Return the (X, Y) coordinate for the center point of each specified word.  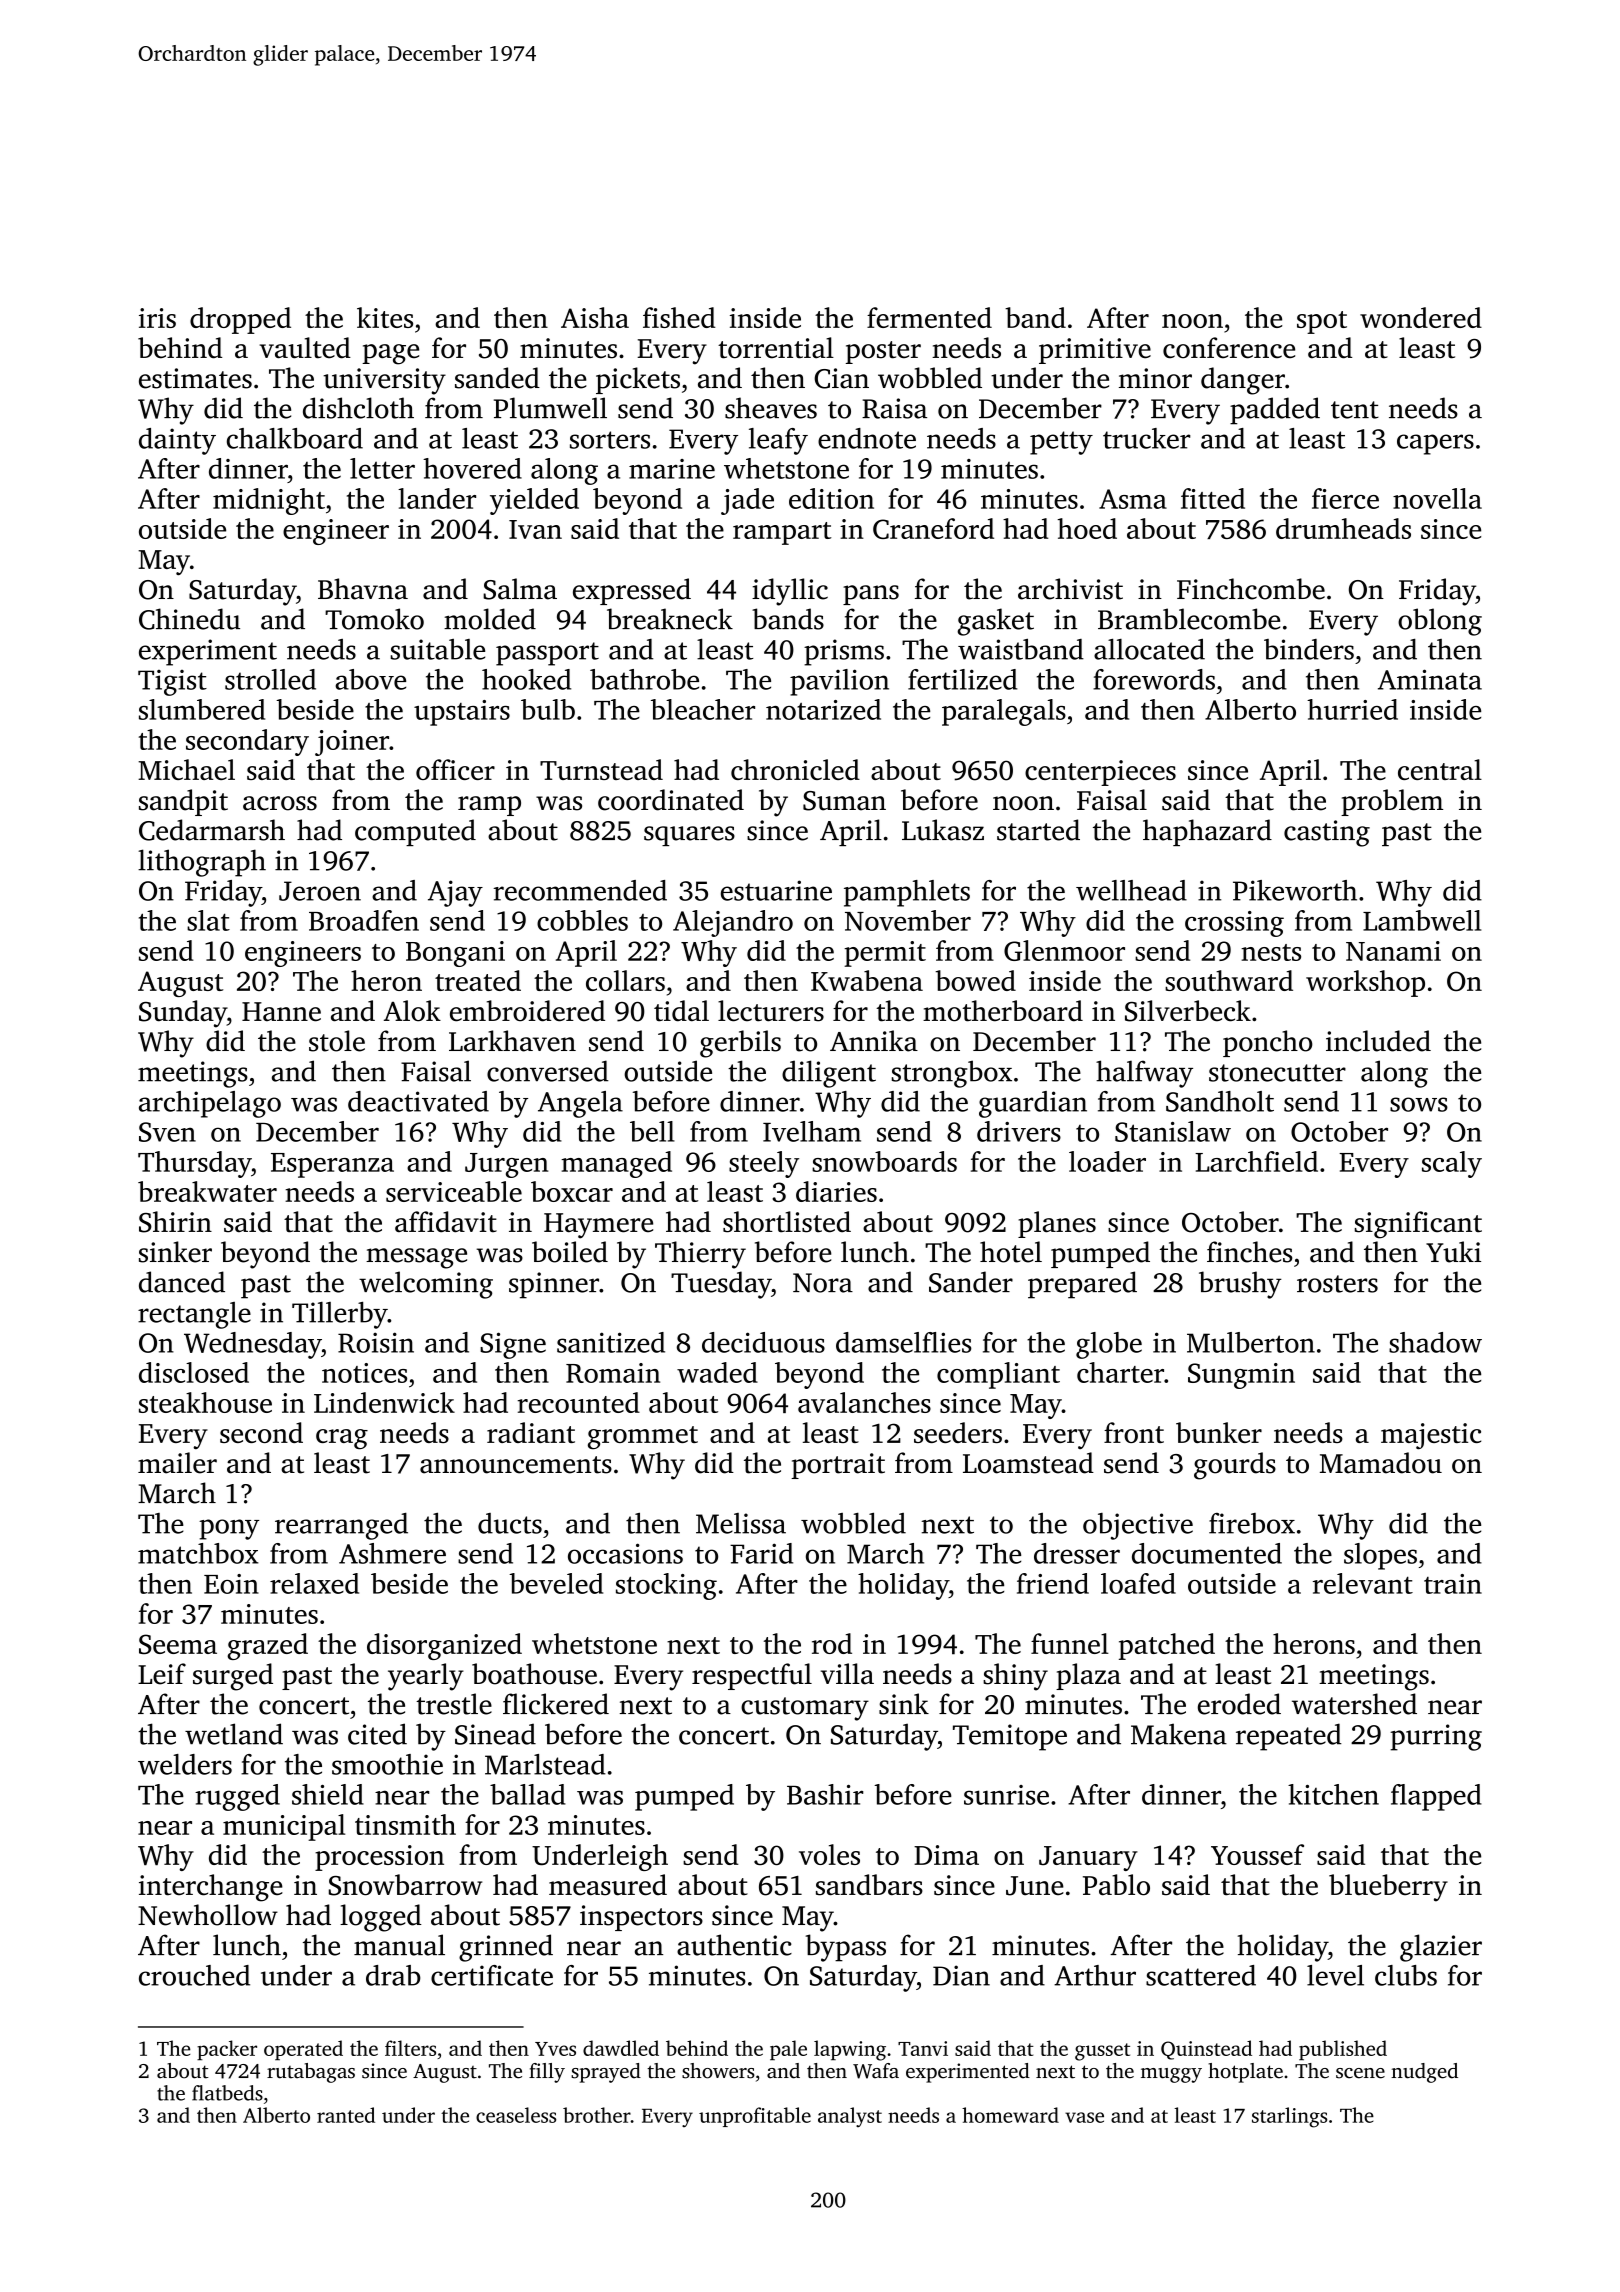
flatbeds (227, 2093)
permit (885, 954)
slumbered (202, 709)
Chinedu (189, 619)
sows (1419, 1104)
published (1343, 2050)
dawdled (621, 2048)
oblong (1440, 622)
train (1453, 1584)
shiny (1015, 1677)
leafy (778, 441)
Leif (162, 1674)
